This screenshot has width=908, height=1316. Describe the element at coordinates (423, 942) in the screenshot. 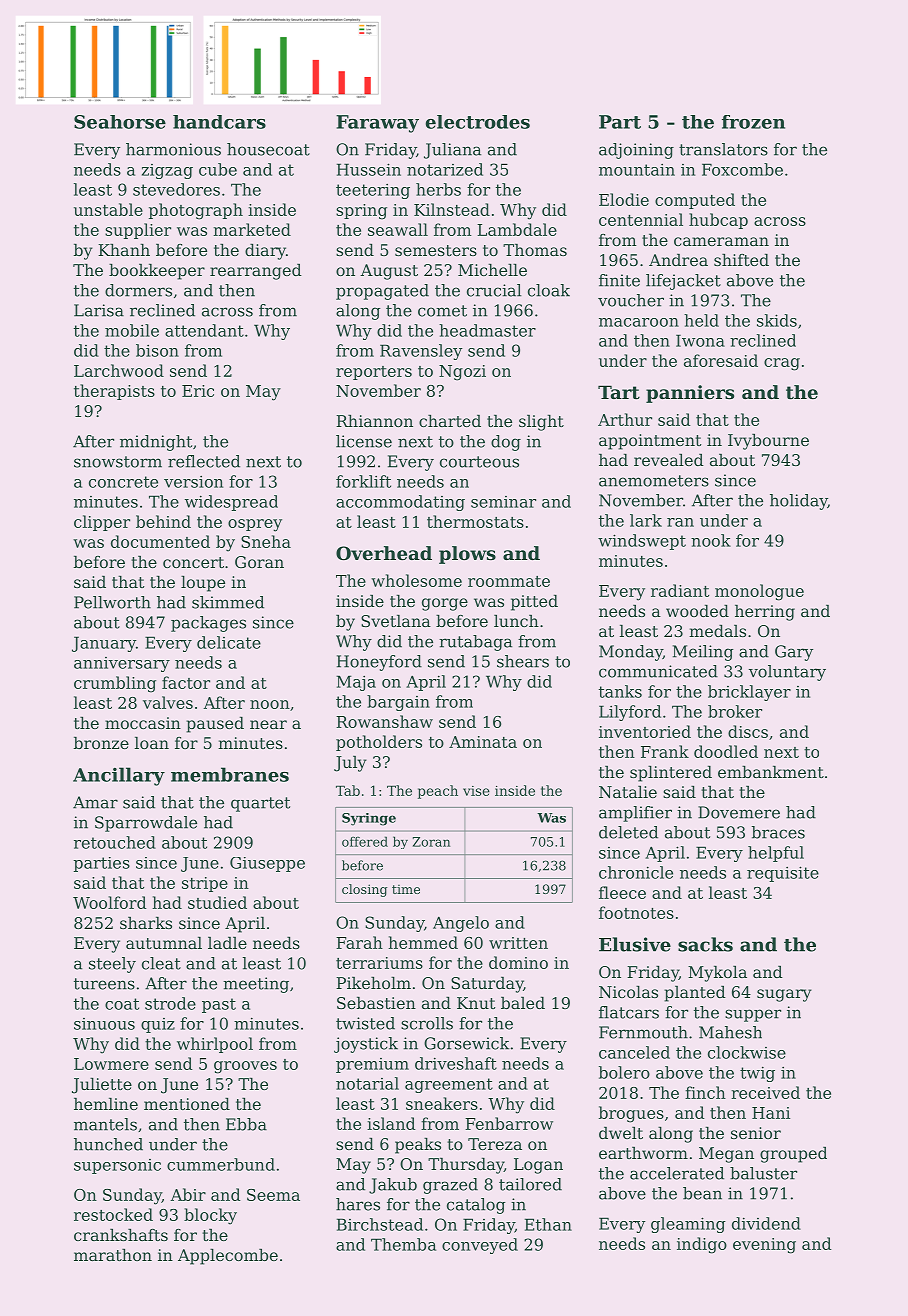

I see `hemmed` at that location.
